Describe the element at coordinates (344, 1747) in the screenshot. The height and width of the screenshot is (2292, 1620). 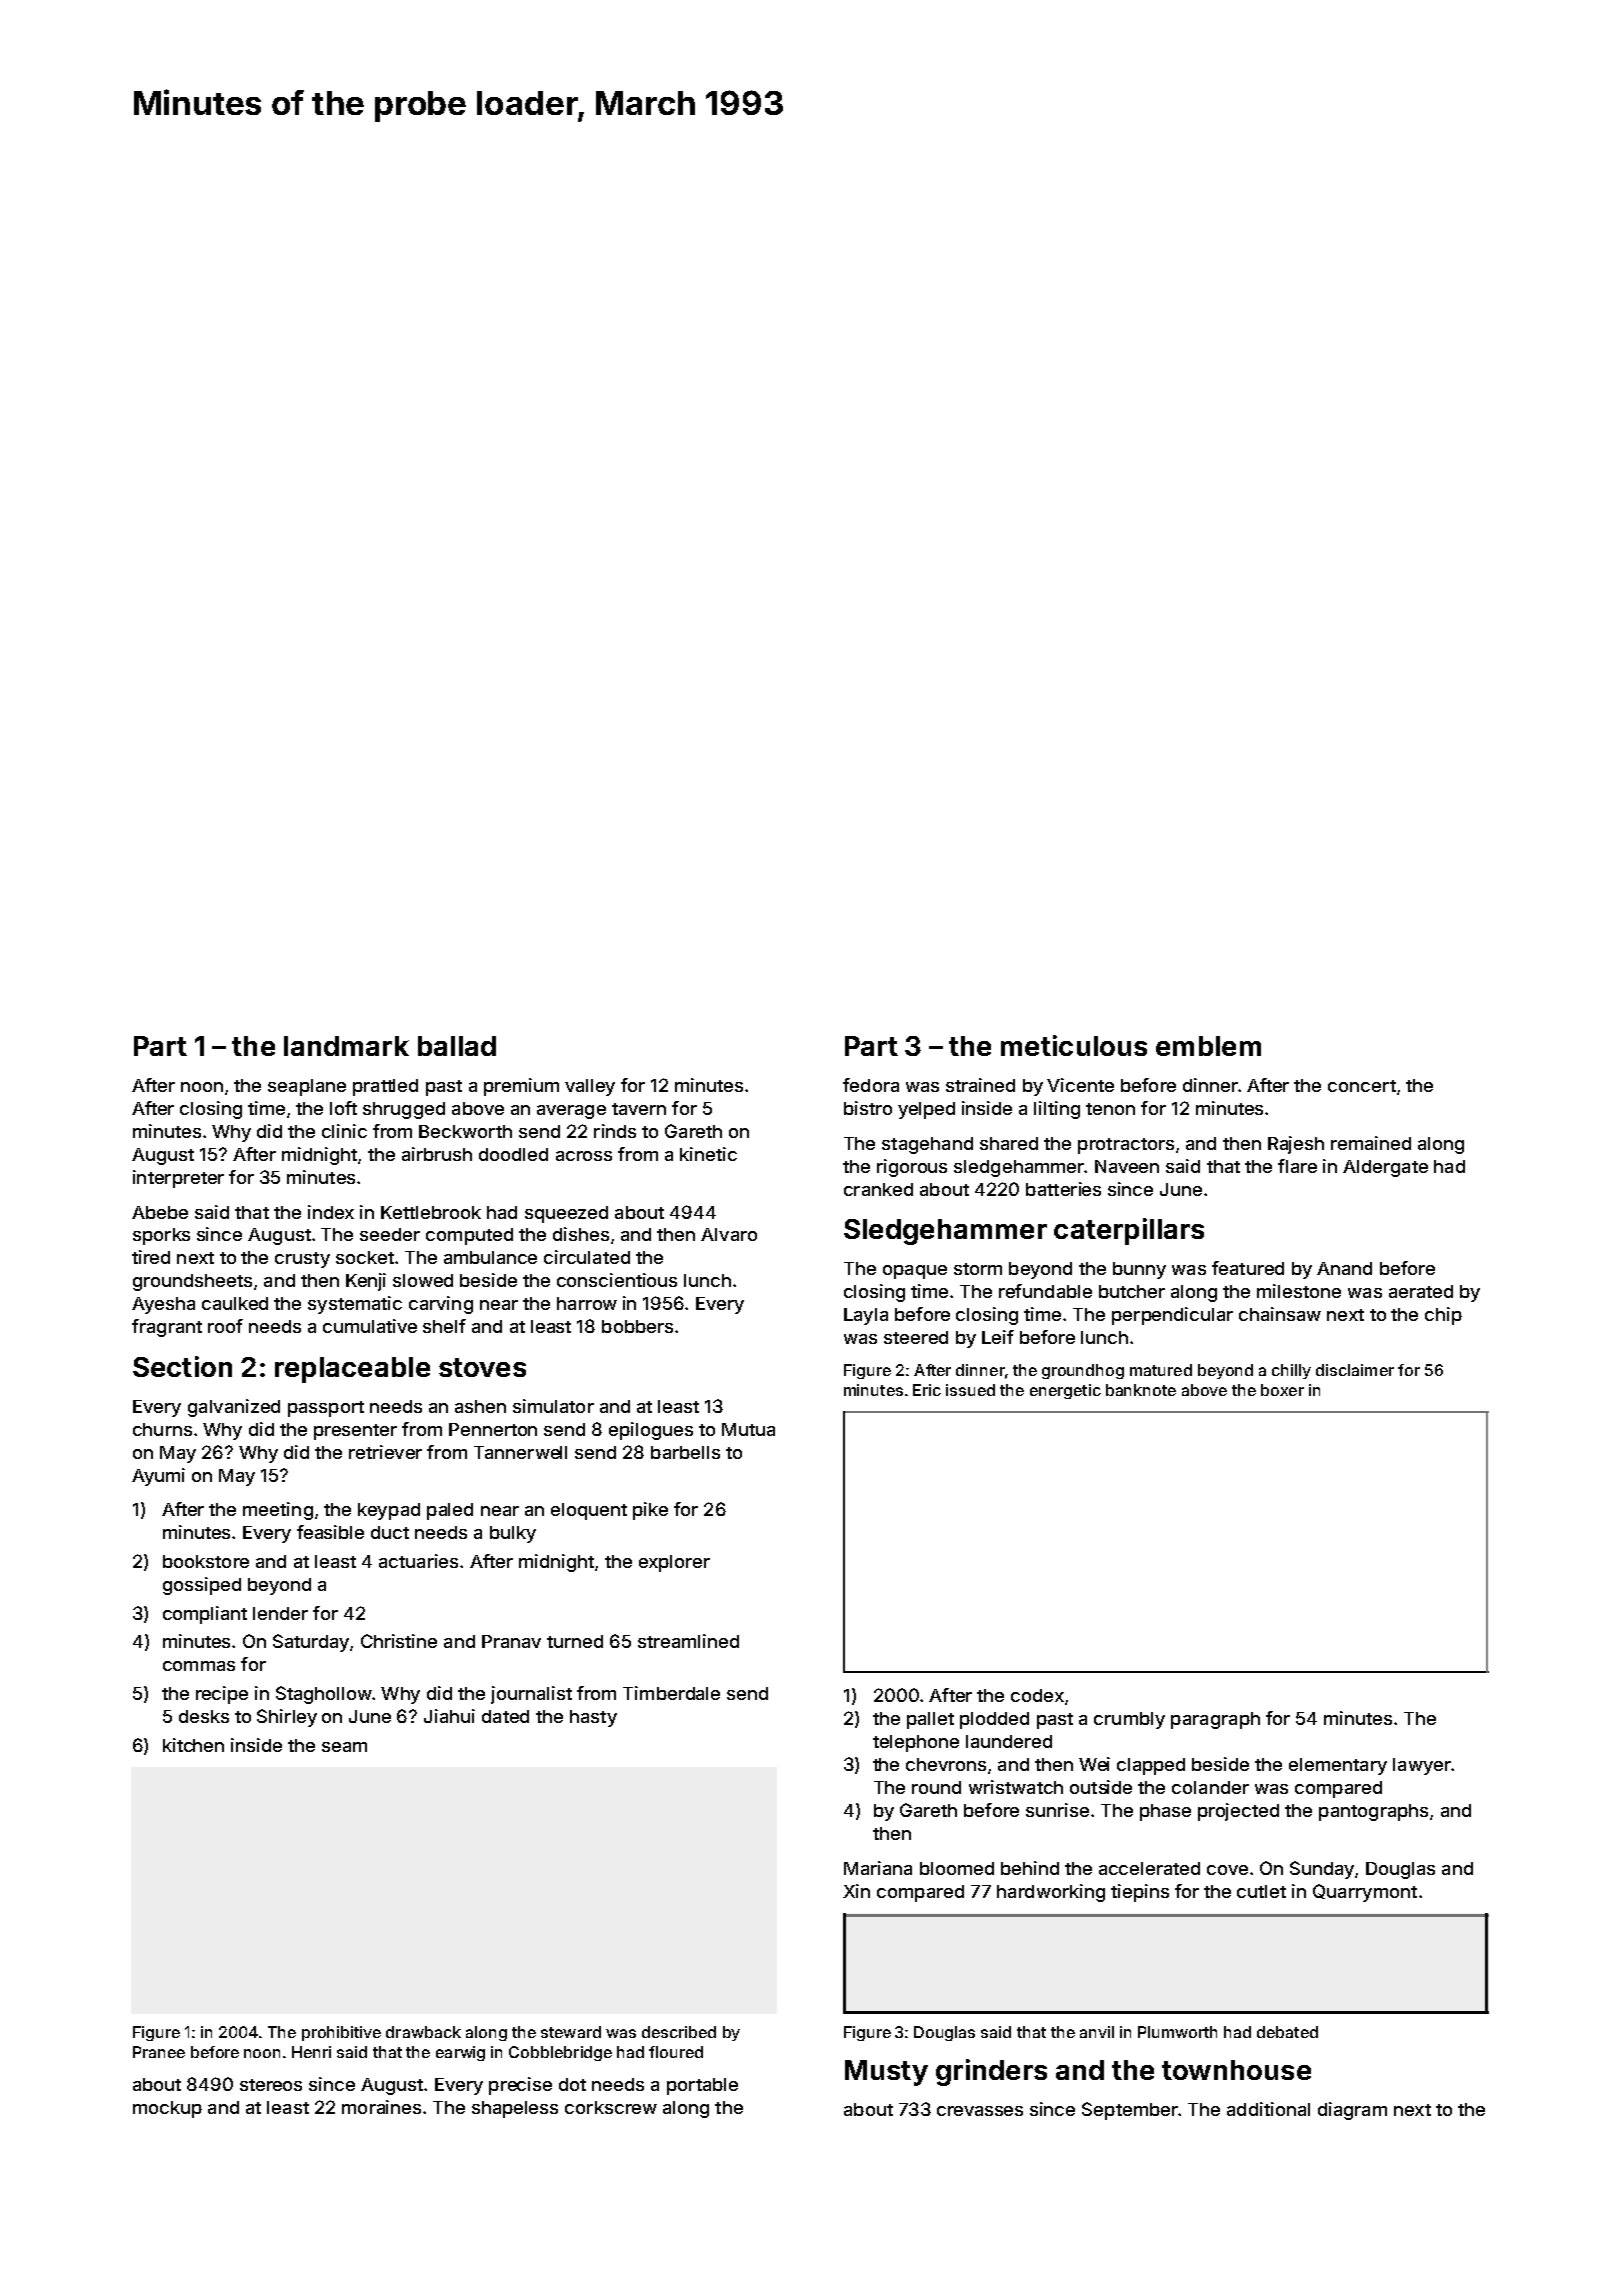
I see `seam` at that location.
